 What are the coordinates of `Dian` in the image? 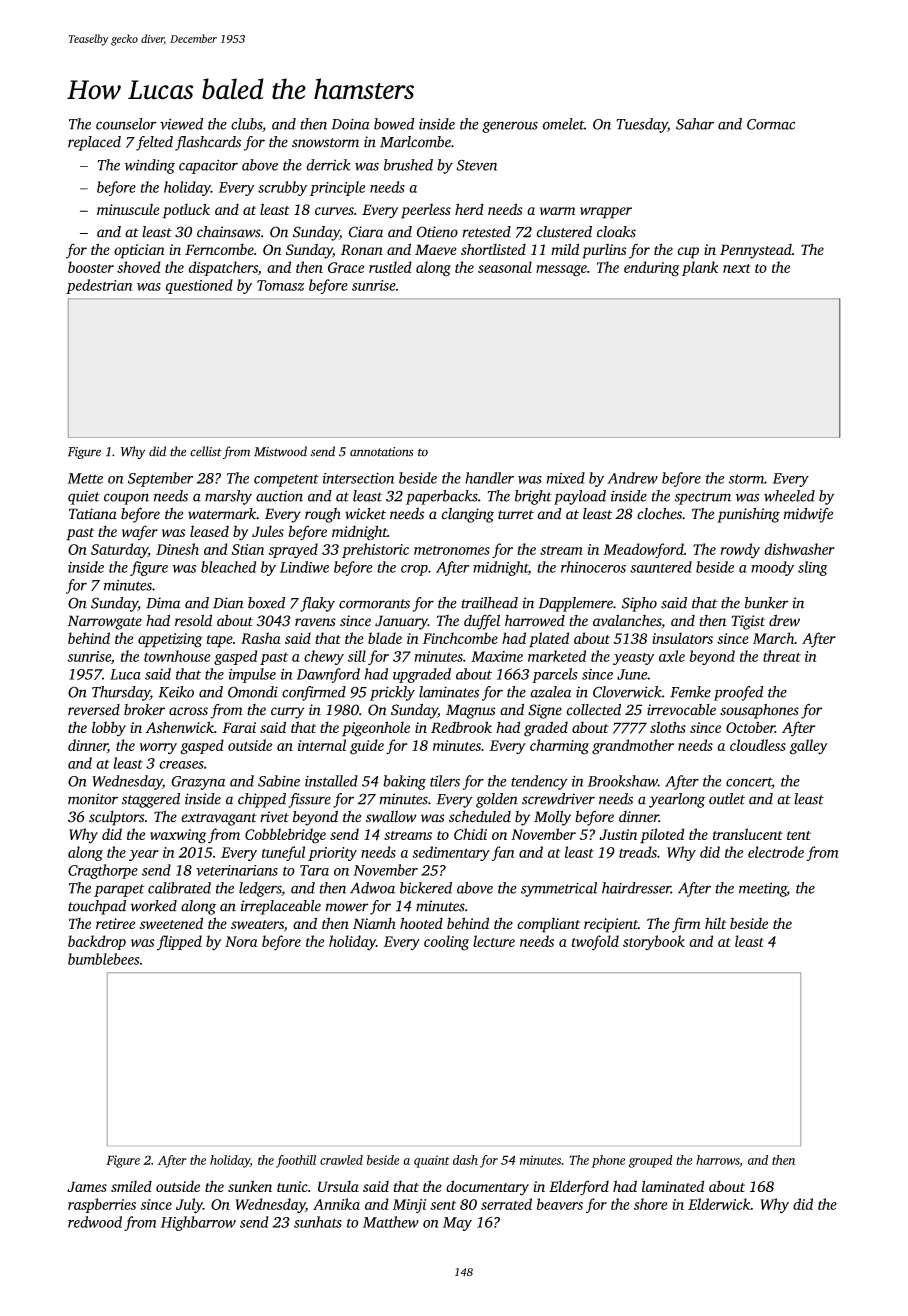 It's located at (228, 603).
